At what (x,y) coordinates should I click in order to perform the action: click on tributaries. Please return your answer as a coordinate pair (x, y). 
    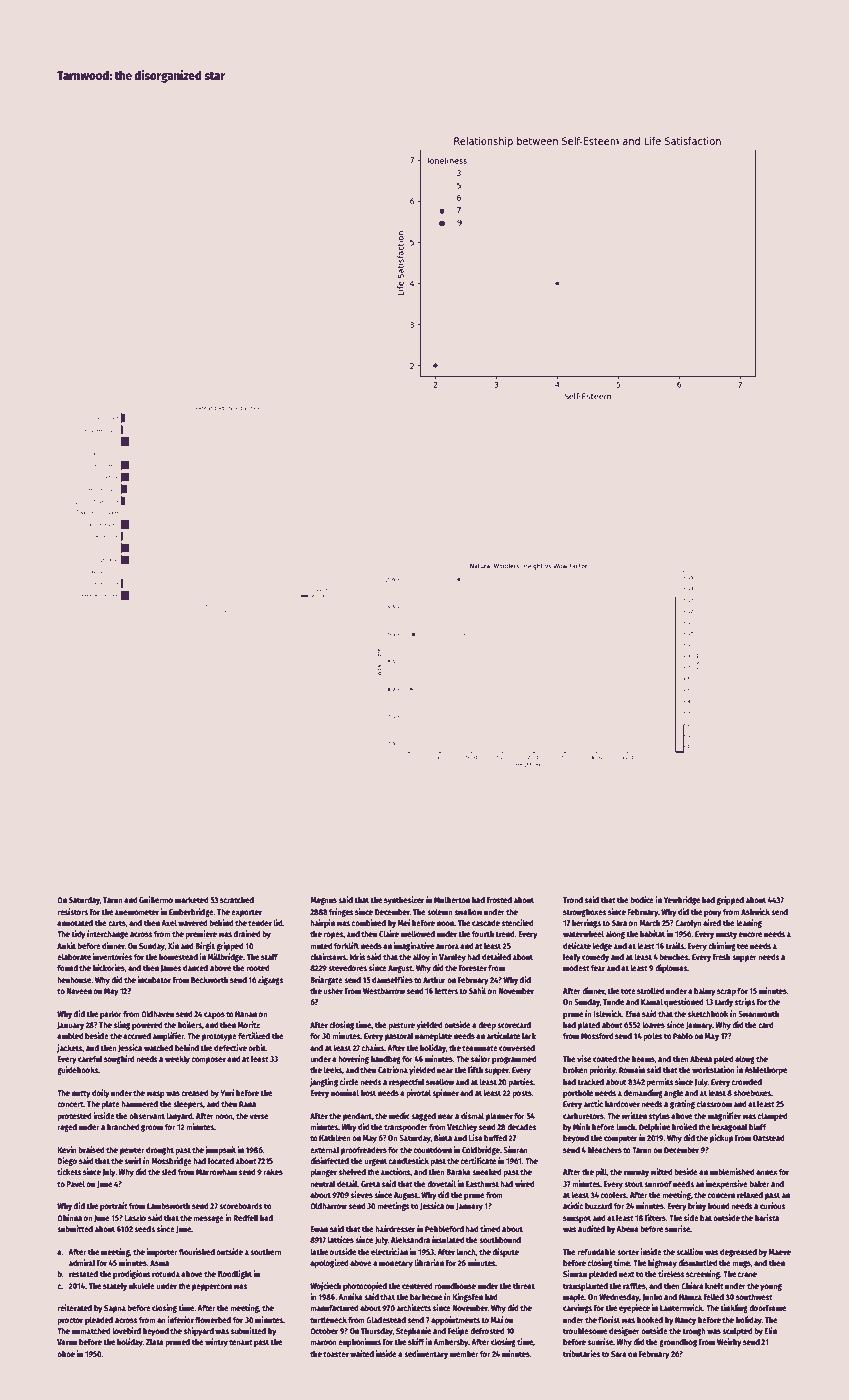
    Looking at the image, I should click on (582, 1353).
